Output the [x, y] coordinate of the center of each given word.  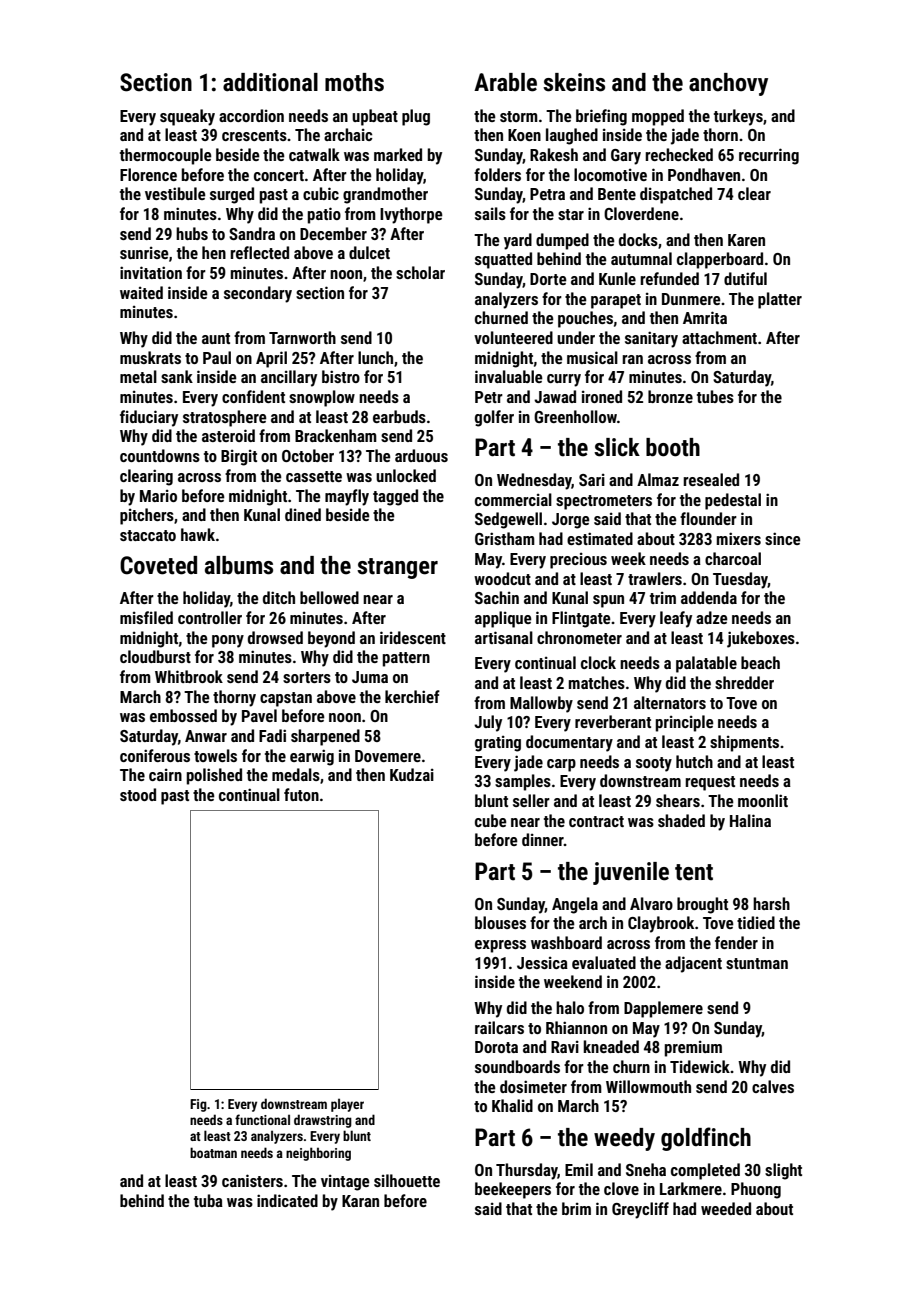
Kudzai [412, 774]
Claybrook [661, 924]
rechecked [679, 154]
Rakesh [554, 154]
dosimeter [533, 1086]
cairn [165, 775]
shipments [744, 743]
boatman [213, 1152]
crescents [254, 135]
